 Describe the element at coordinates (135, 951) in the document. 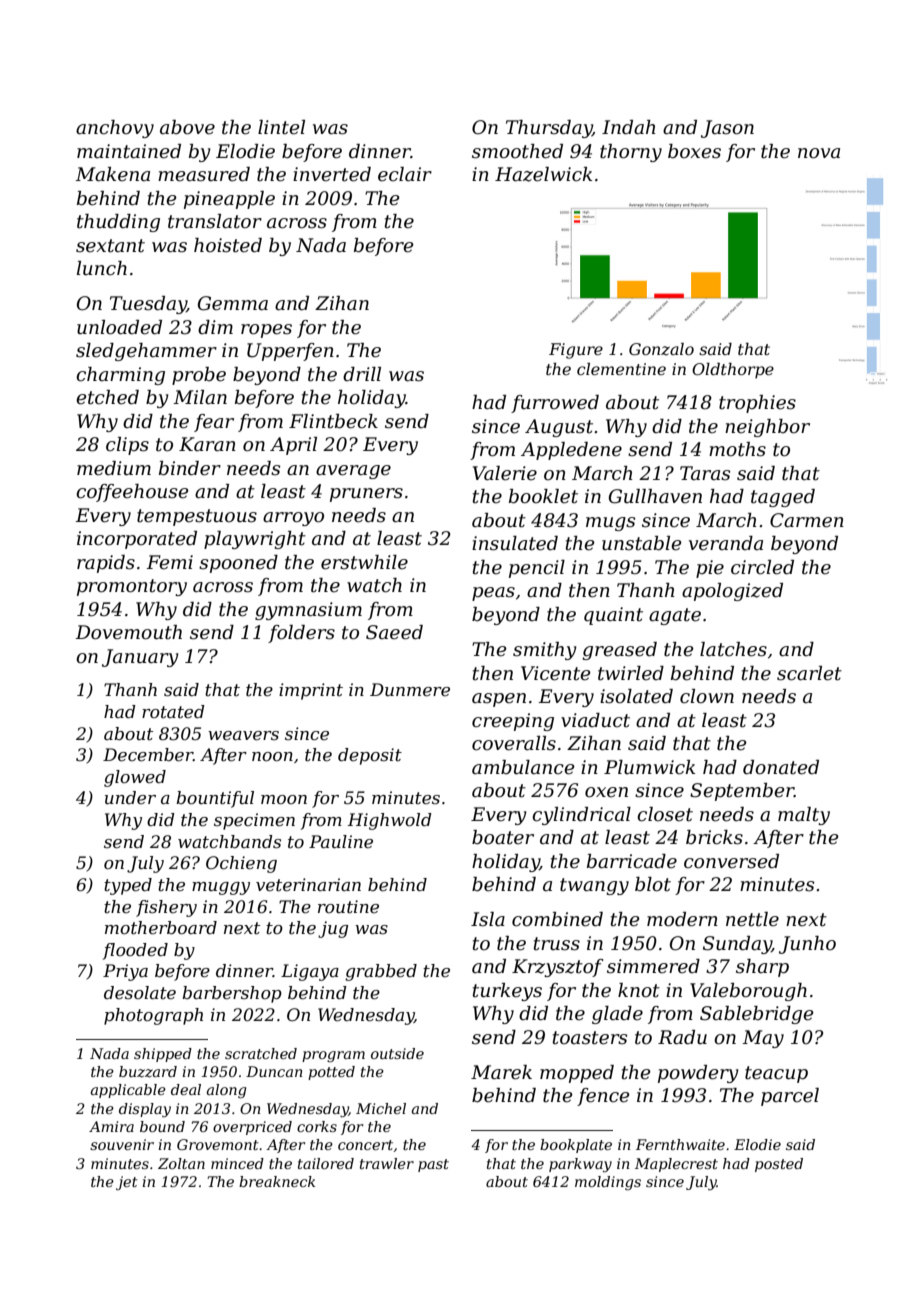

I see `flooded` at that location.
